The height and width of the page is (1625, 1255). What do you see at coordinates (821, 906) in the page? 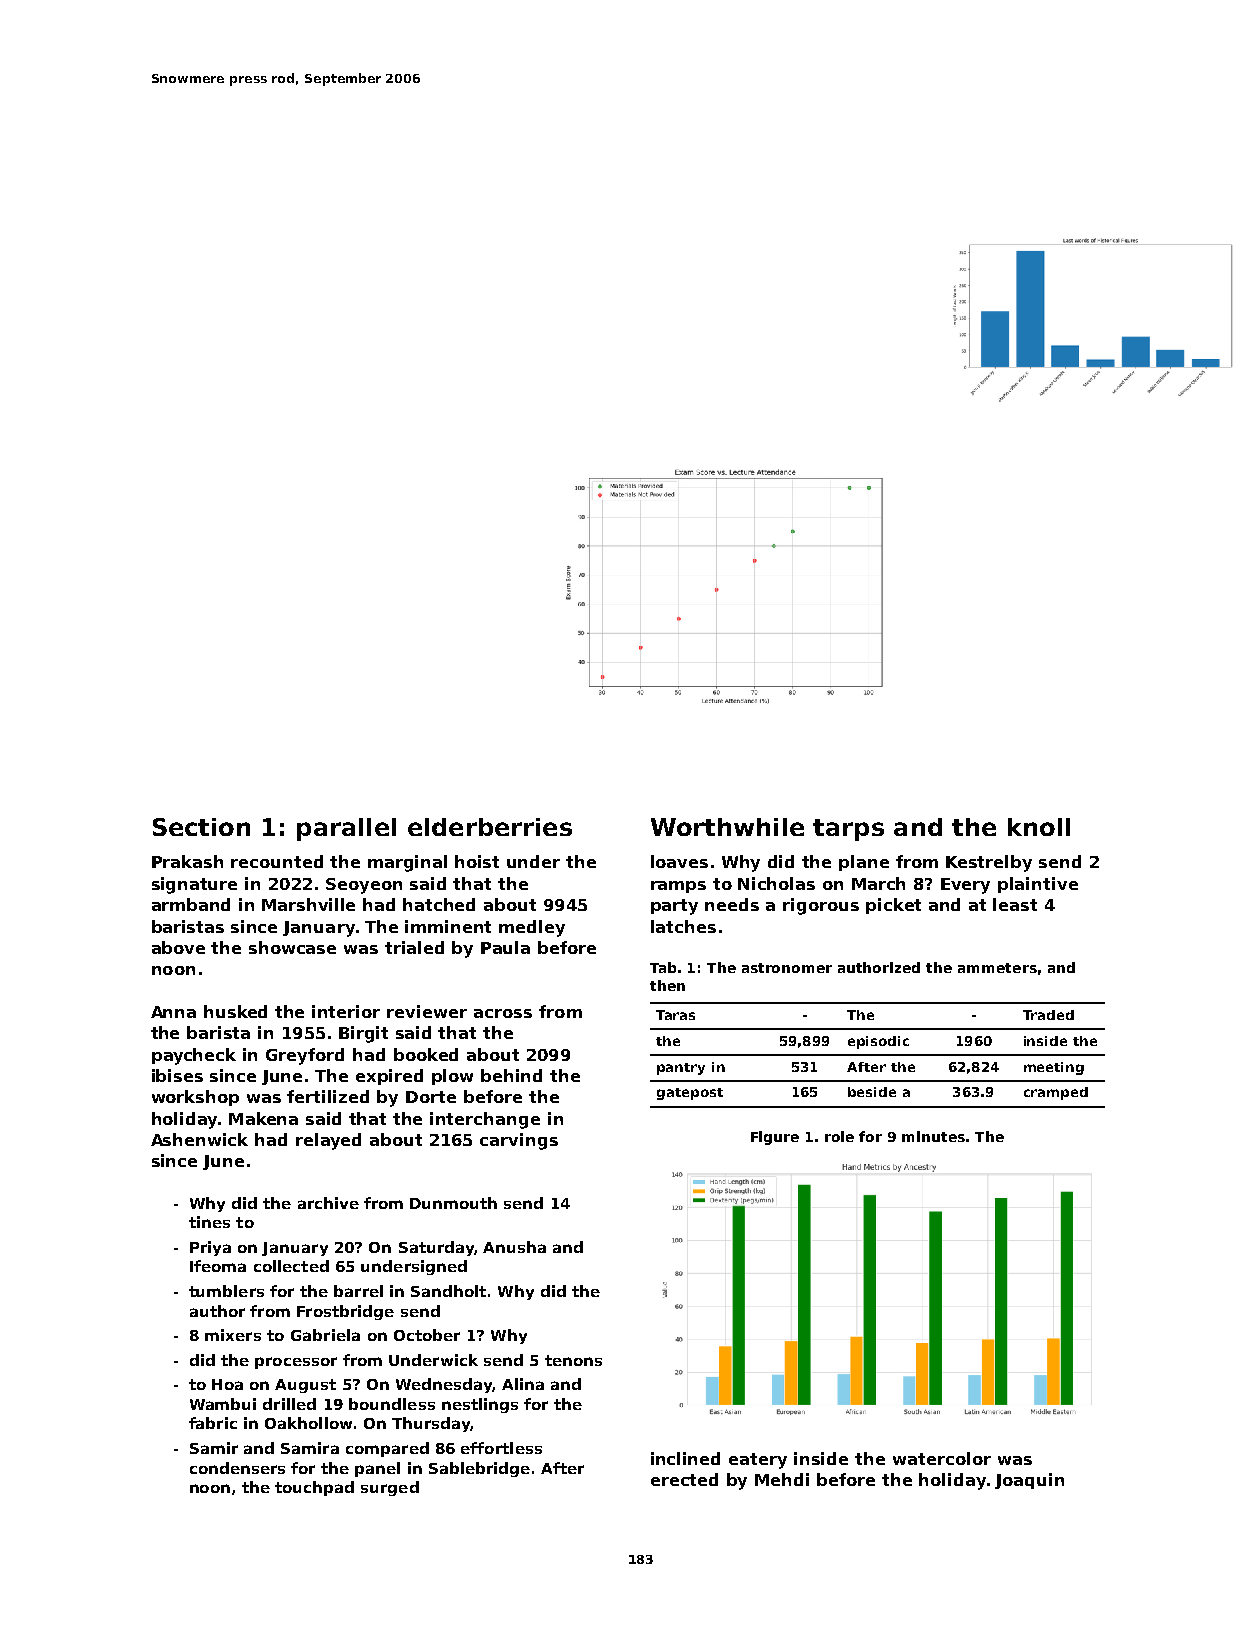
I see `rigorous` at bounding box center [821, 906].
